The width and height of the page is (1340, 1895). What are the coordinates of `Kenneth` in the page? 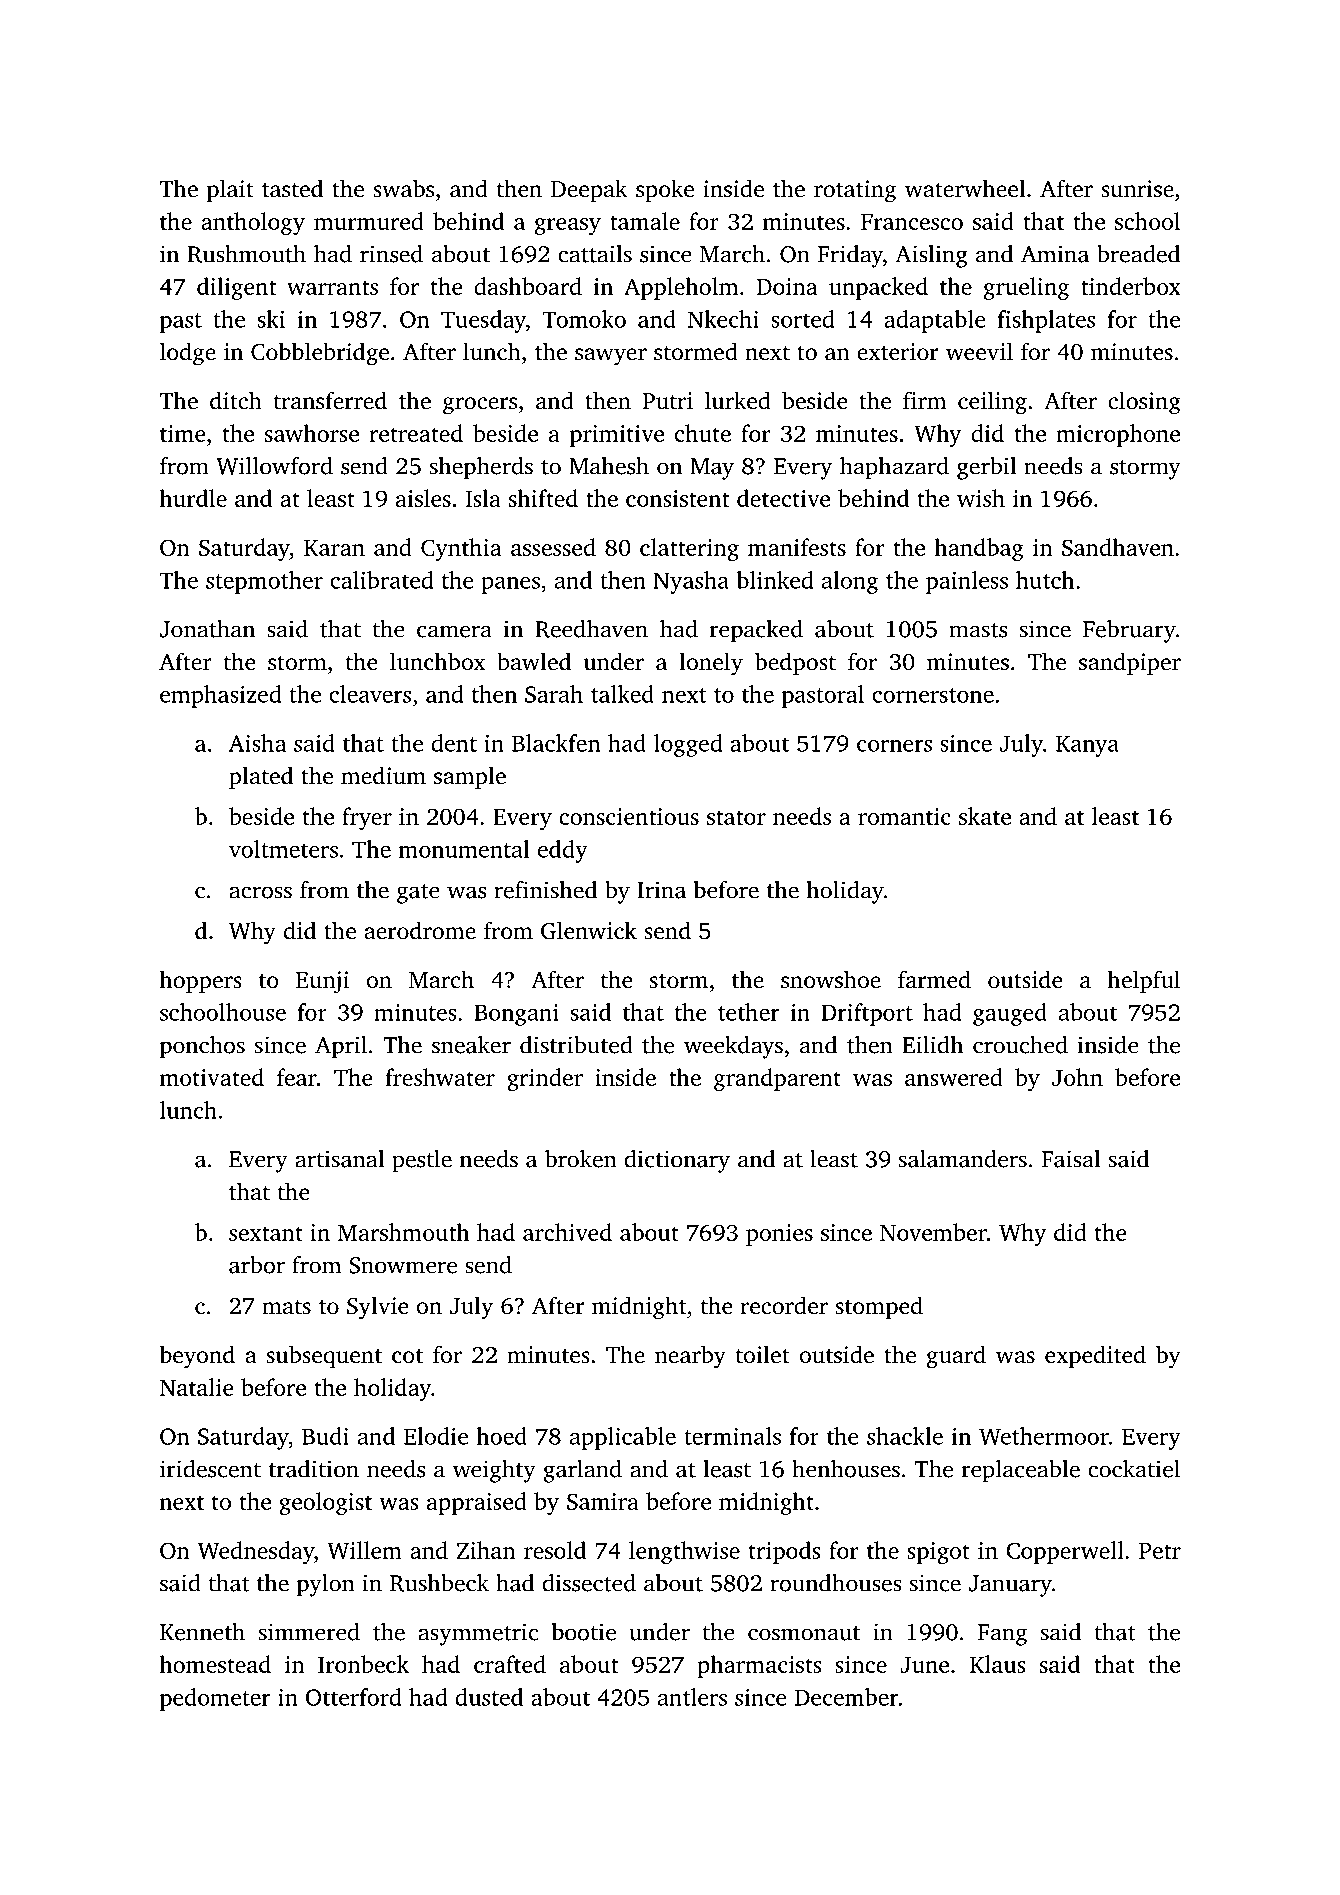 It's located at (202, 1632).
